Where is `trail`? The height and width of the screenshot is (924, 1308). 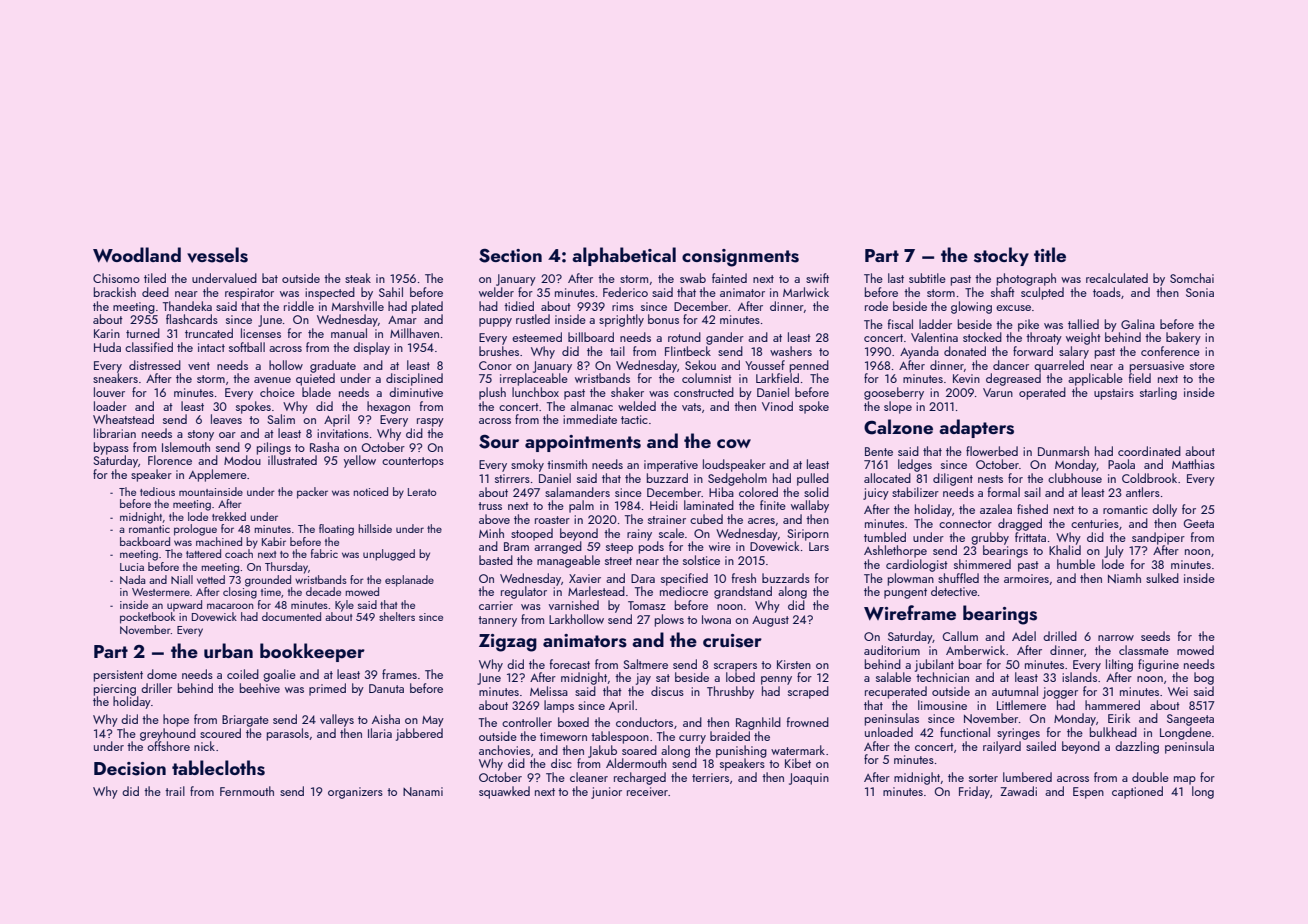 trail is located at coordinates (175, 791).
